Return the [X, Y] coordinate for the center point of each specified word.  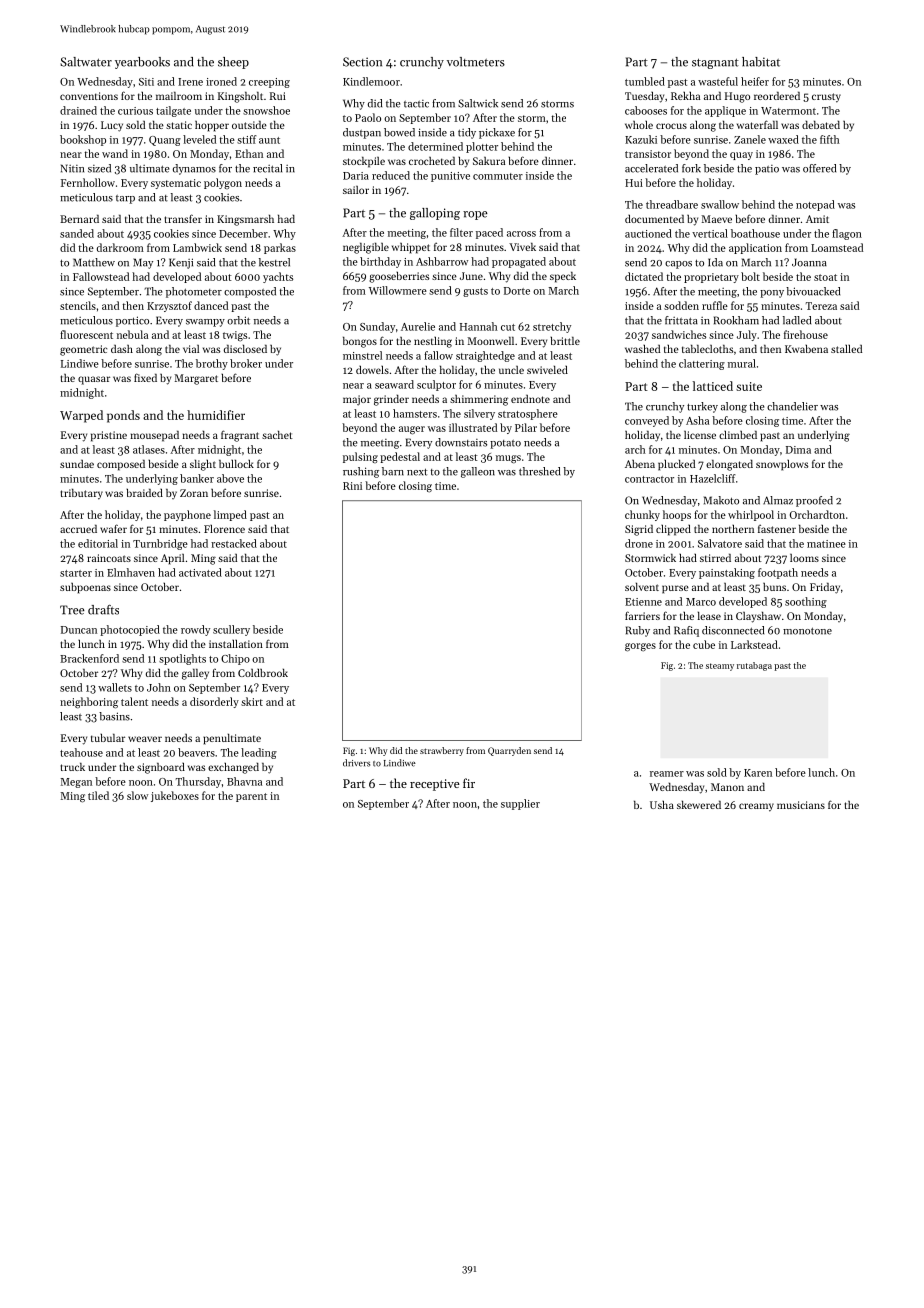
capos [678, 265]
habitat [761, 62]
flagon [847, 234]
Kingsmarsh [245, 220]
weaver [145, 739]
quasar [94, 380]
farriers [642, 615]
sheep [233, 63]
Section [362, 62]
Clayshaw [758, 617]
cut [508, 327]
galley [195, 674]
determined [435, 146]
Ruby [638, 631]
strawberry [442, 751]
